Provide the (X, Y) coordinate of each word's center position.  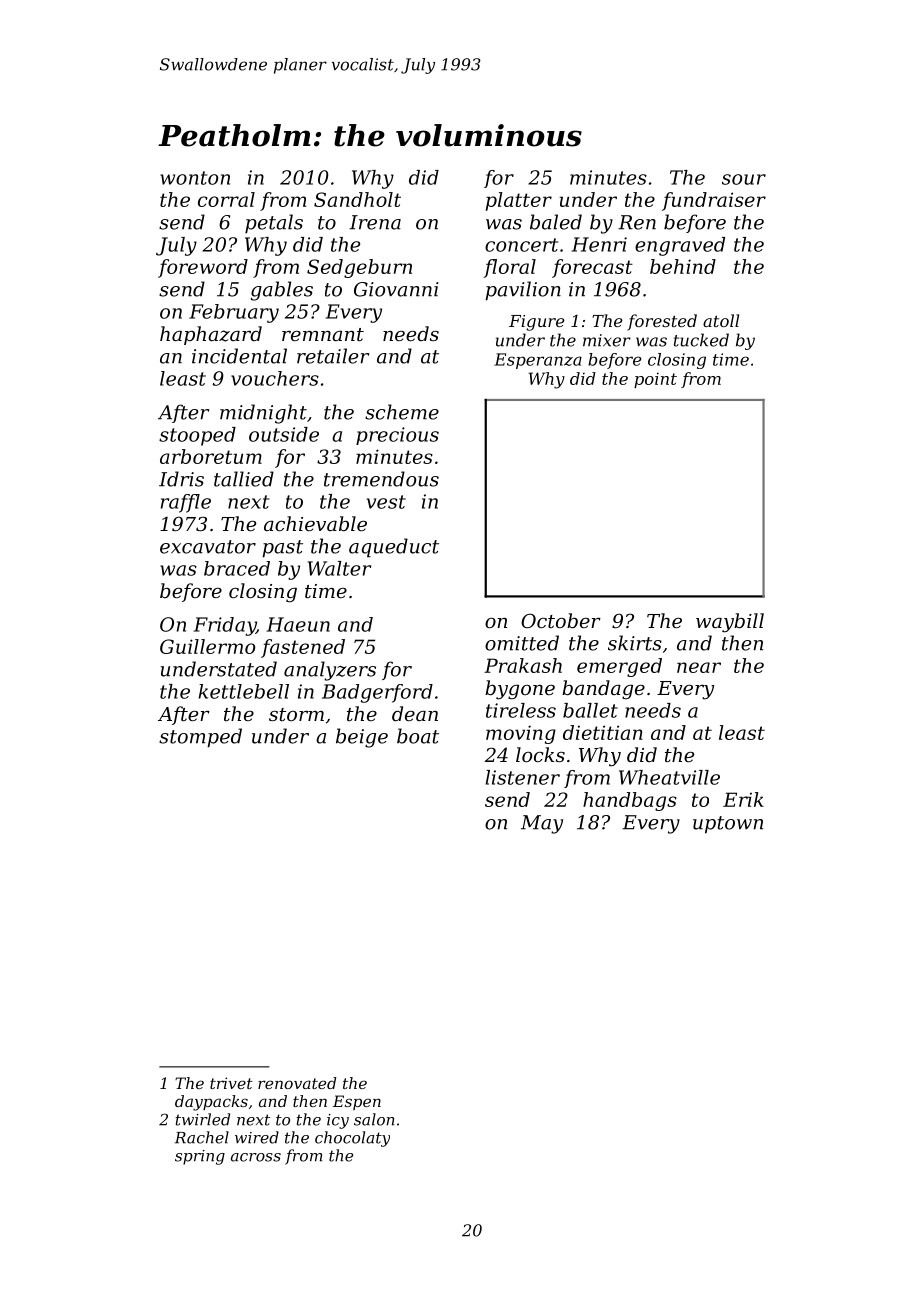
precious (397, 436)
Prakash (523, 665)
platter (518, 201)
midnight (263, 414)
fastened (303, 648)
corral (226, 199)
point (655, 380)
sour (744, 179)
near (699, 667)
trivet (231, 1083)
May (542, 824)
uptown (728, 825)
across (256, 1157)
